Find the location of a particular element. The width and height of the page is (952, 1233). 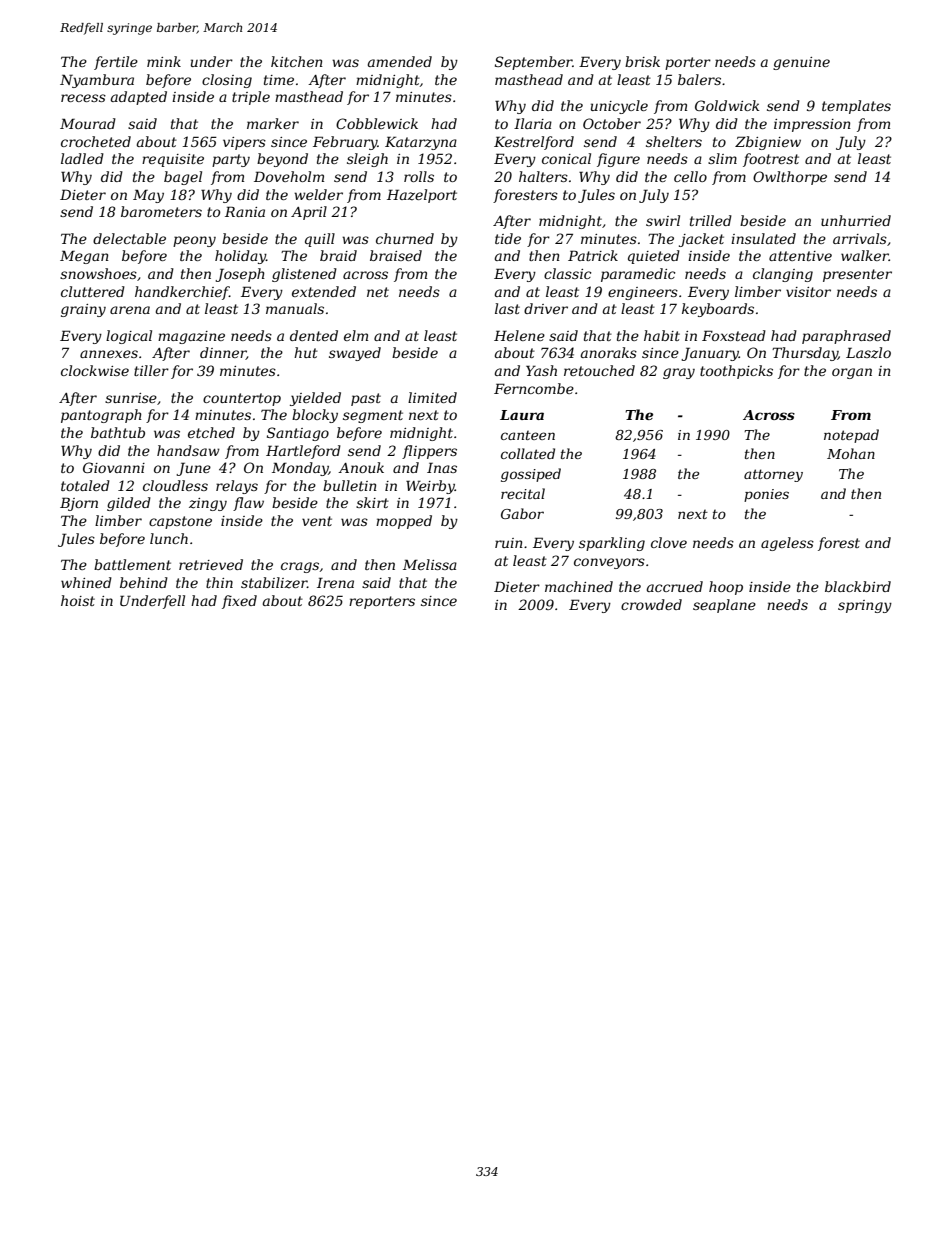

Nyambura is located at coordinates (97, 81).
